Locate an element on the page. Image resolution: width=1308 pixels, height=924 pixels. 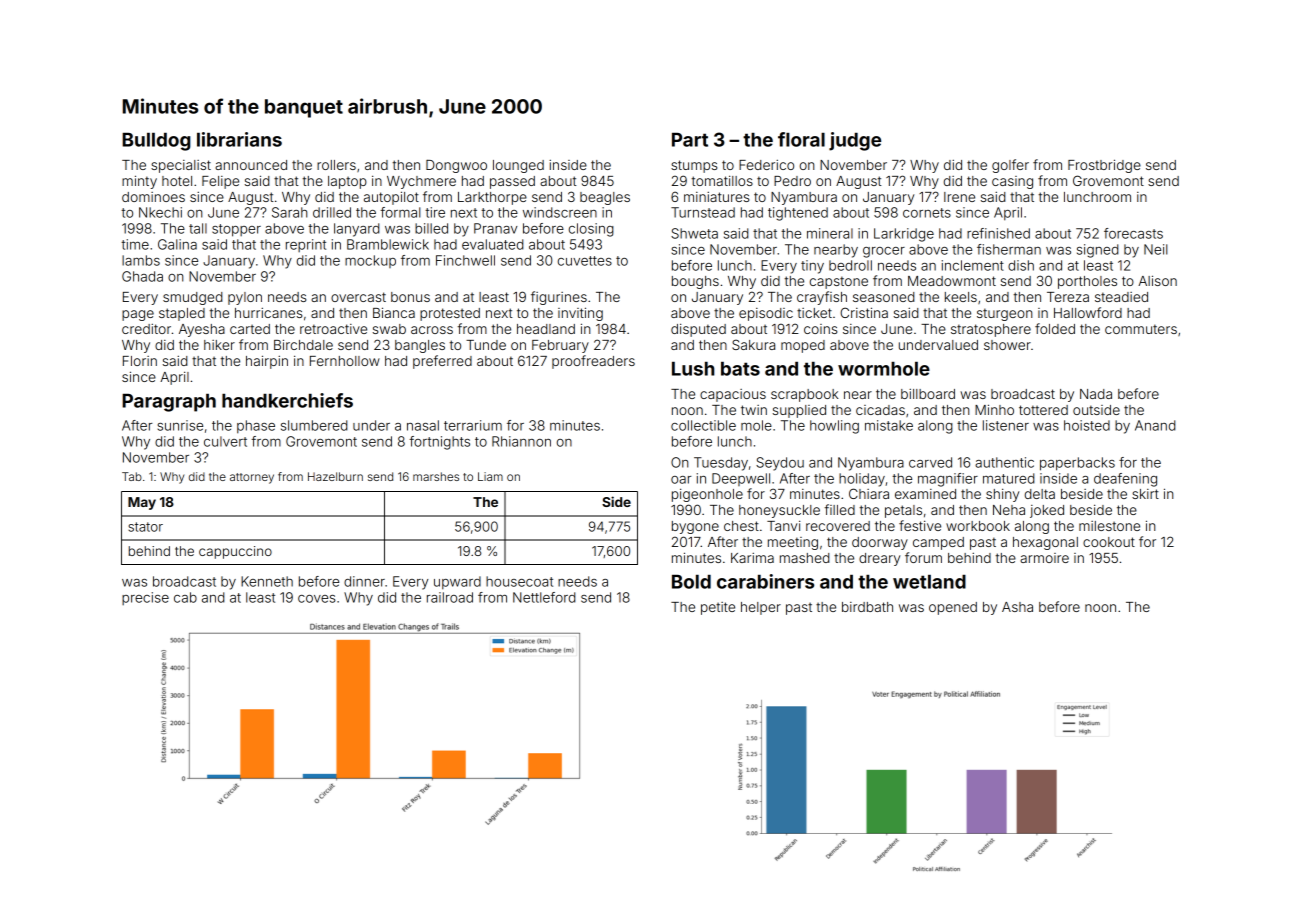
portholes is located at coordinates (1087, 282).
